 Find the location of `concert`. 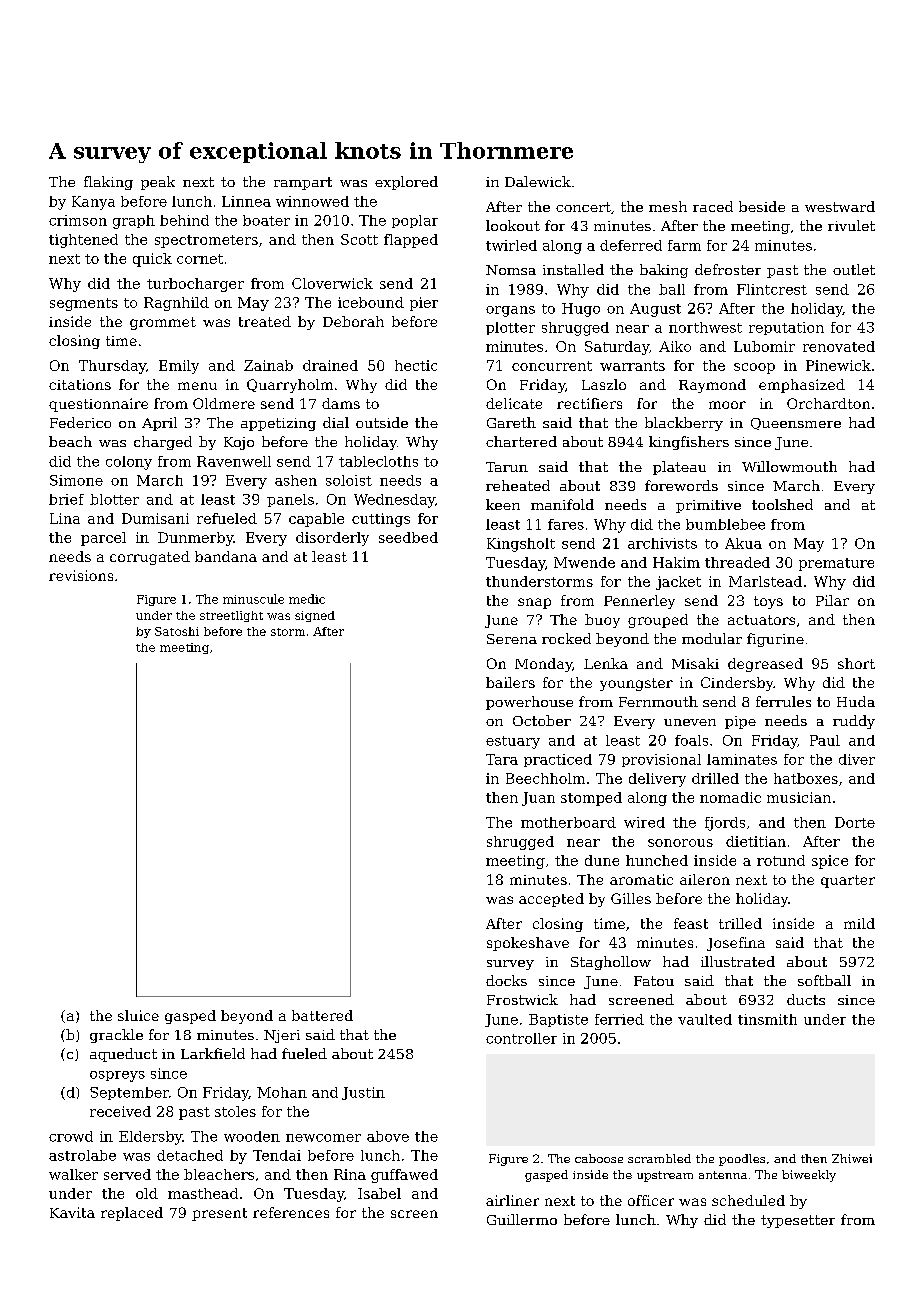

concert is located at coordinates (583, 207).
